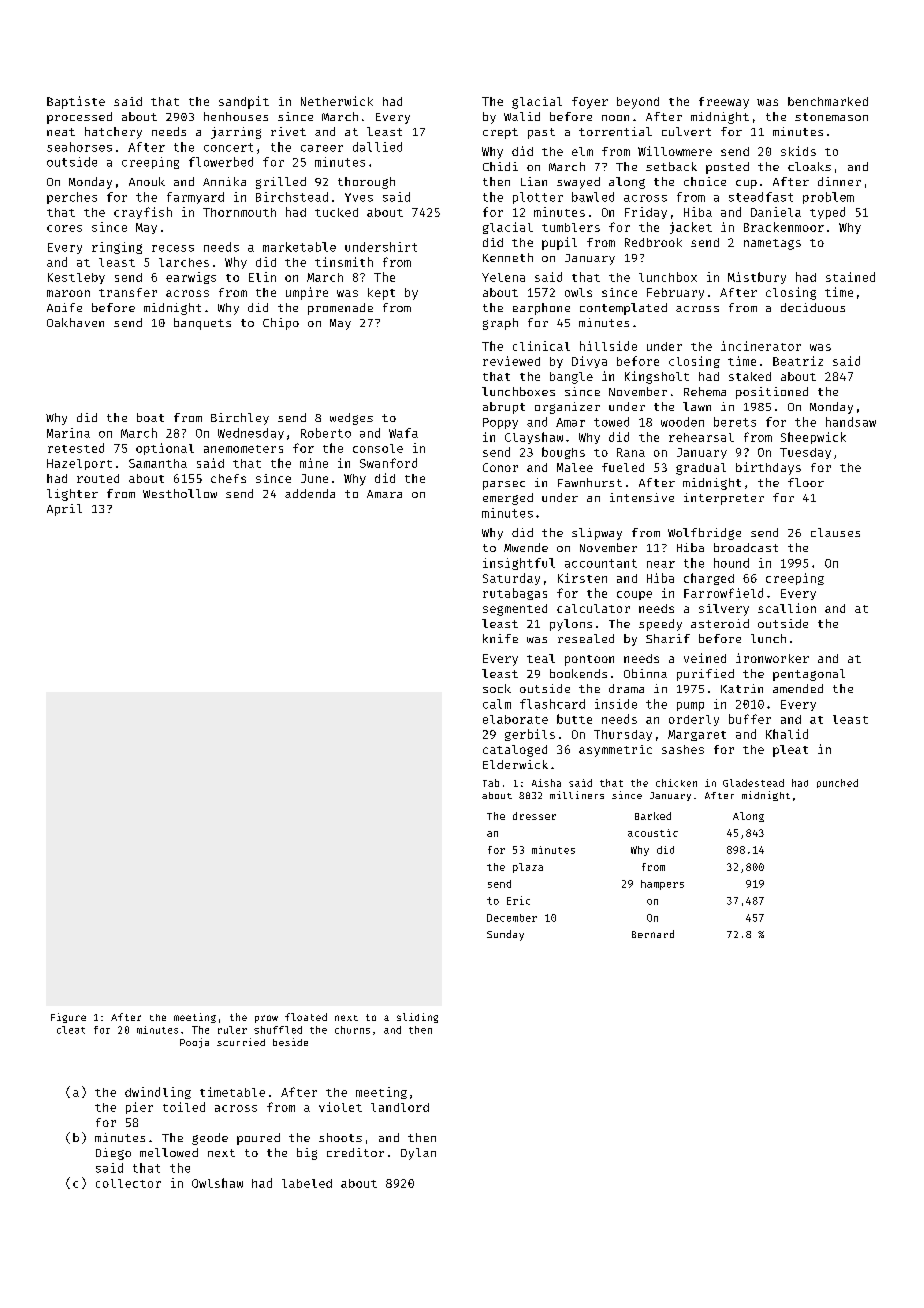 This screenshot has height=1308, width=924. I want to click on Lian, so click(534, 181).
